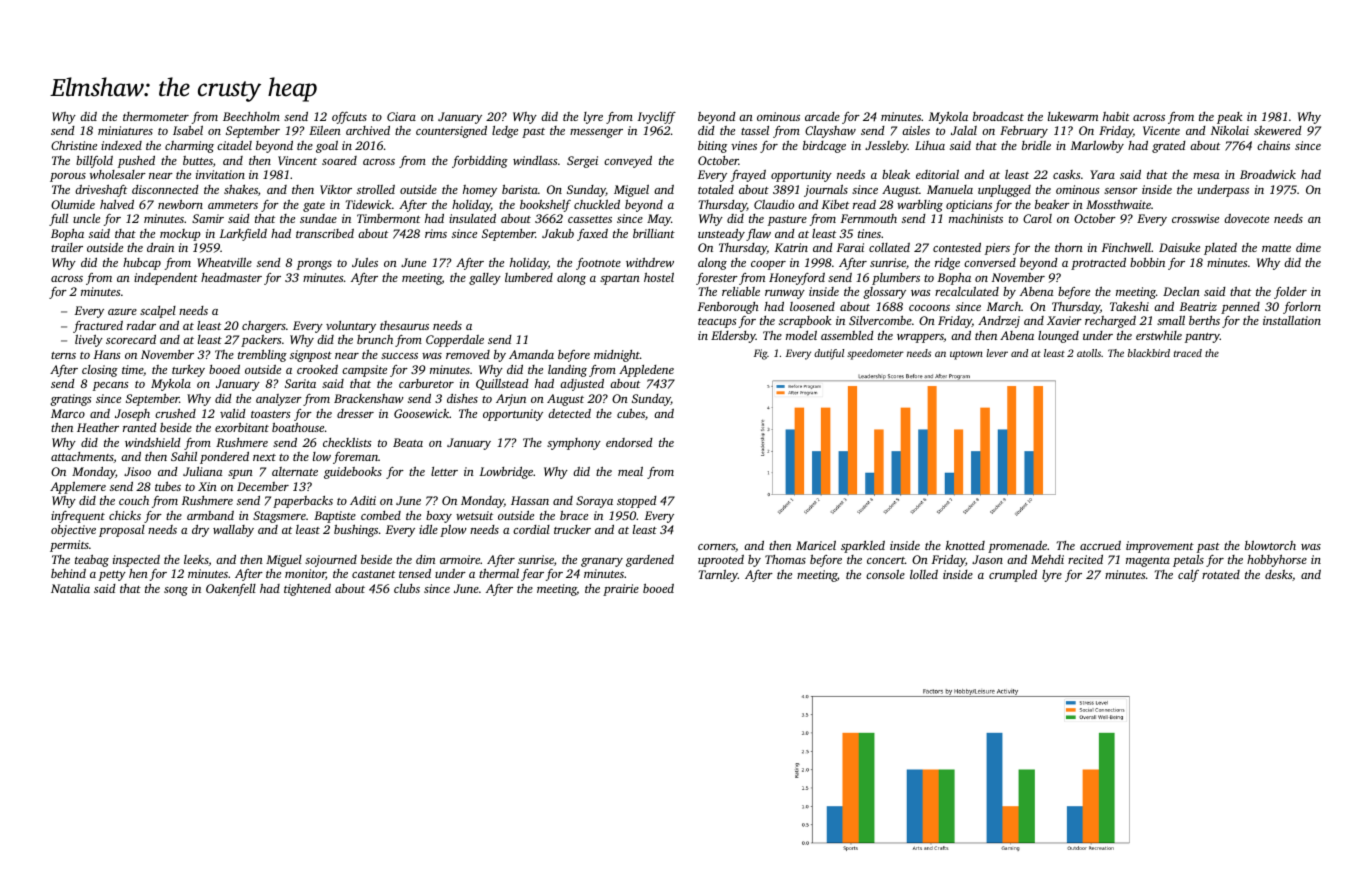  What do you see at coordinates (444, 471) in the screenshot?
I see `letter` at bounding box center [444, 471].
